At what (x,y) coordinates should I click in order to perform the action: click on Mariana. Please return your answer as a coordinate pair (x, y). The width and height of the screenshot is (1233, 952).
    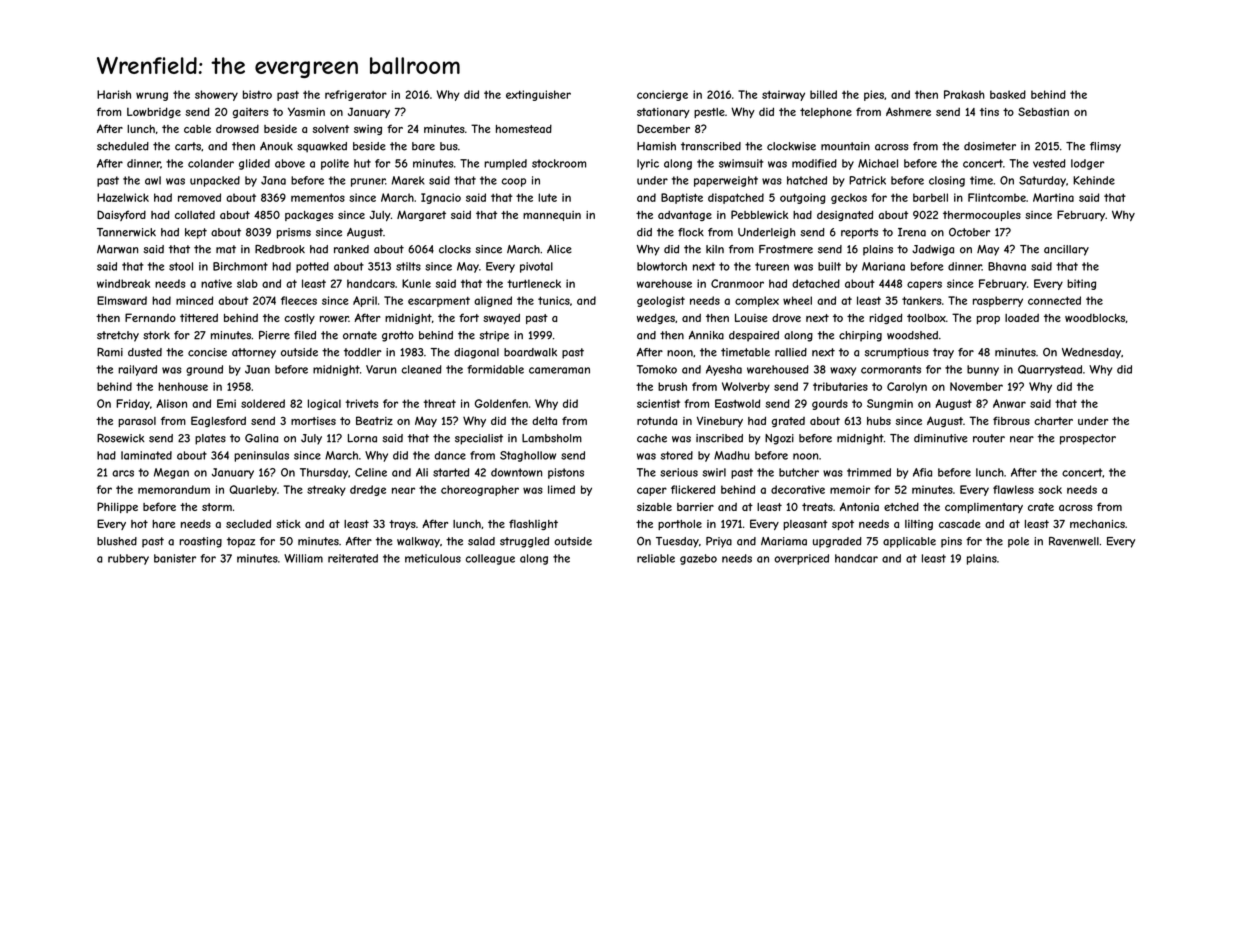
    Looking at the image, I should click on (883, 266).
